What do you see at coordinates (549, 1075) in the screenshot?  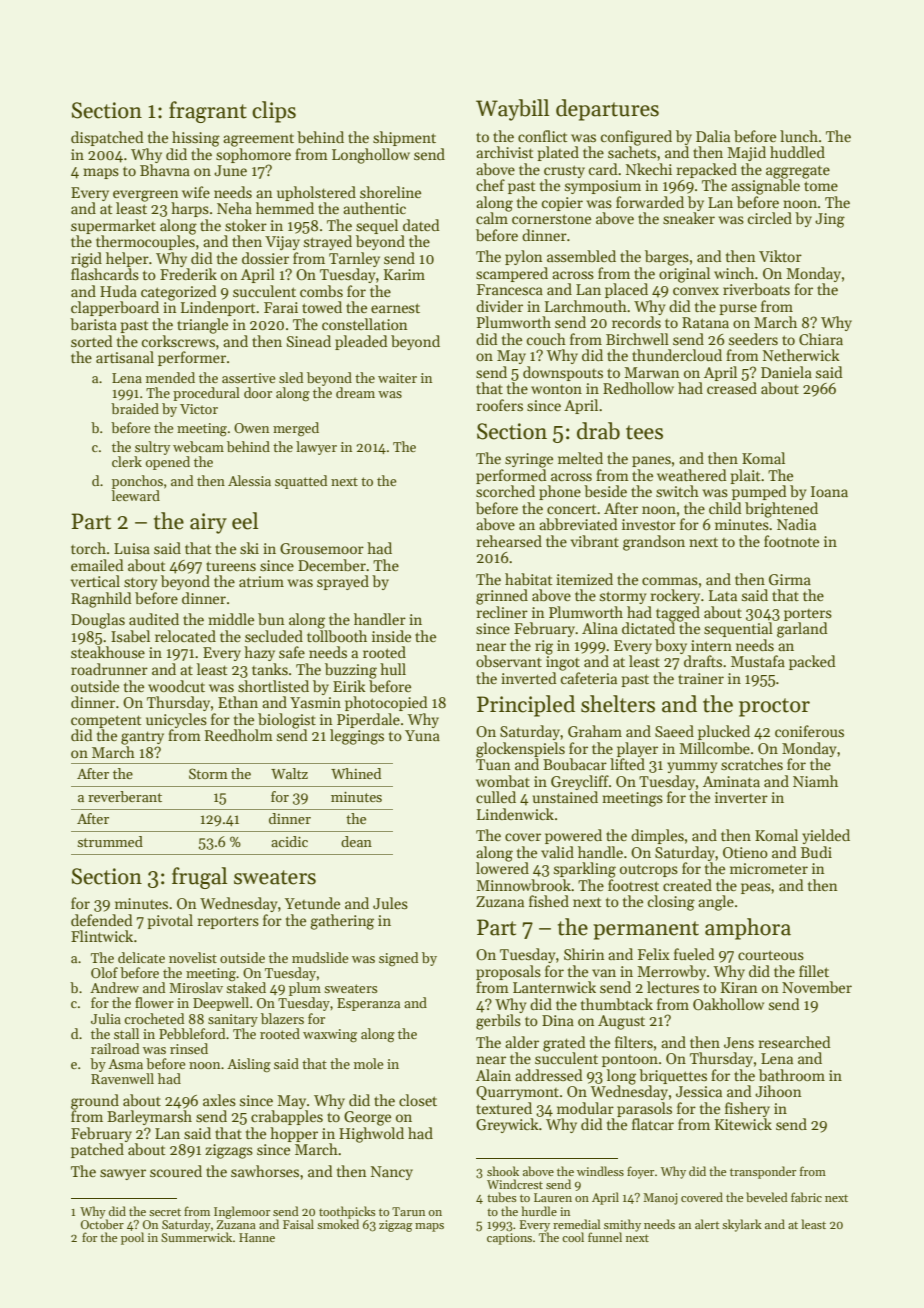 I see `addressed` at bounding box center [549, 1075].
